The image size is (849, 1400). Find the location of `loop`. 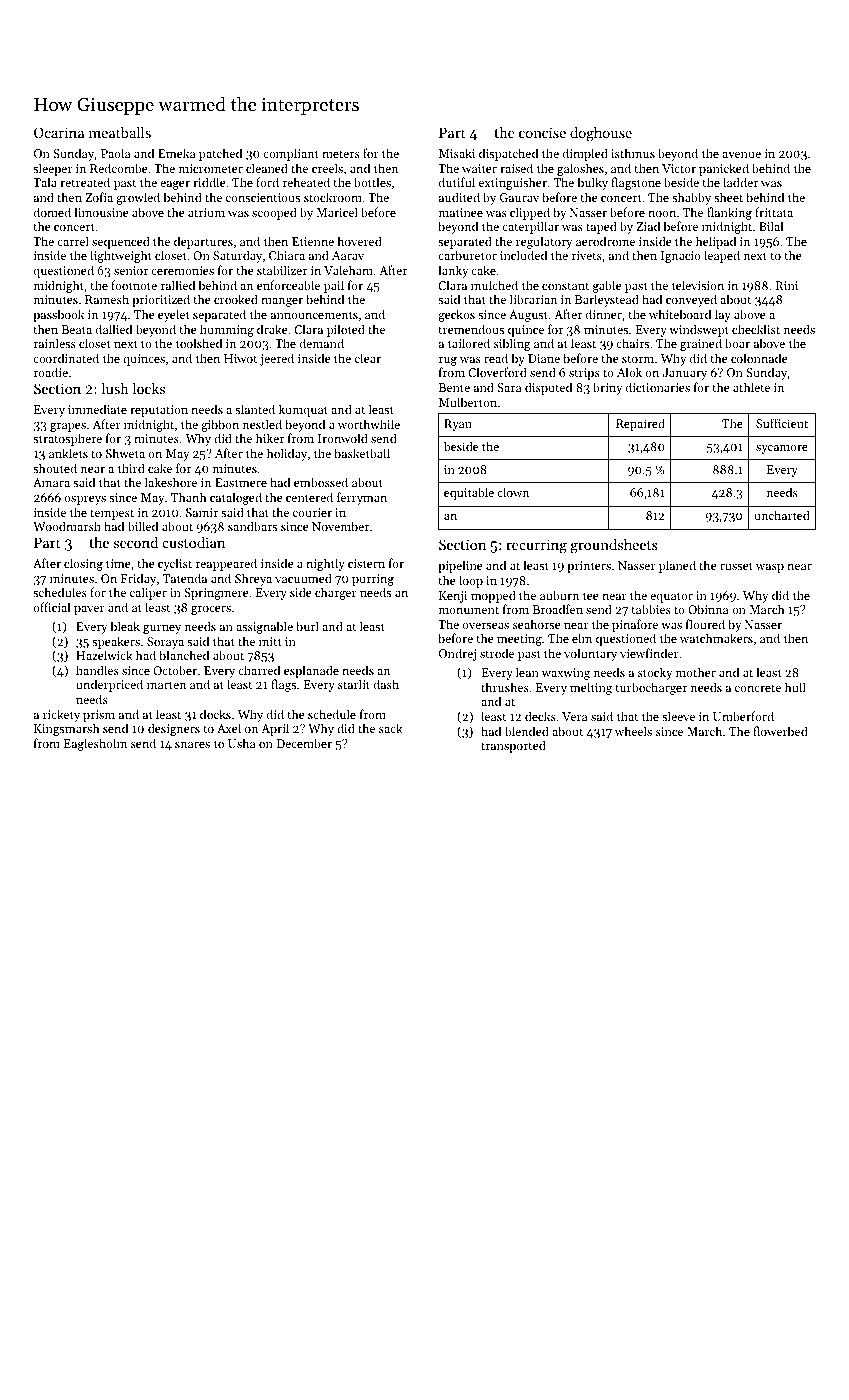

loop is located at coordinates (471, 581).
